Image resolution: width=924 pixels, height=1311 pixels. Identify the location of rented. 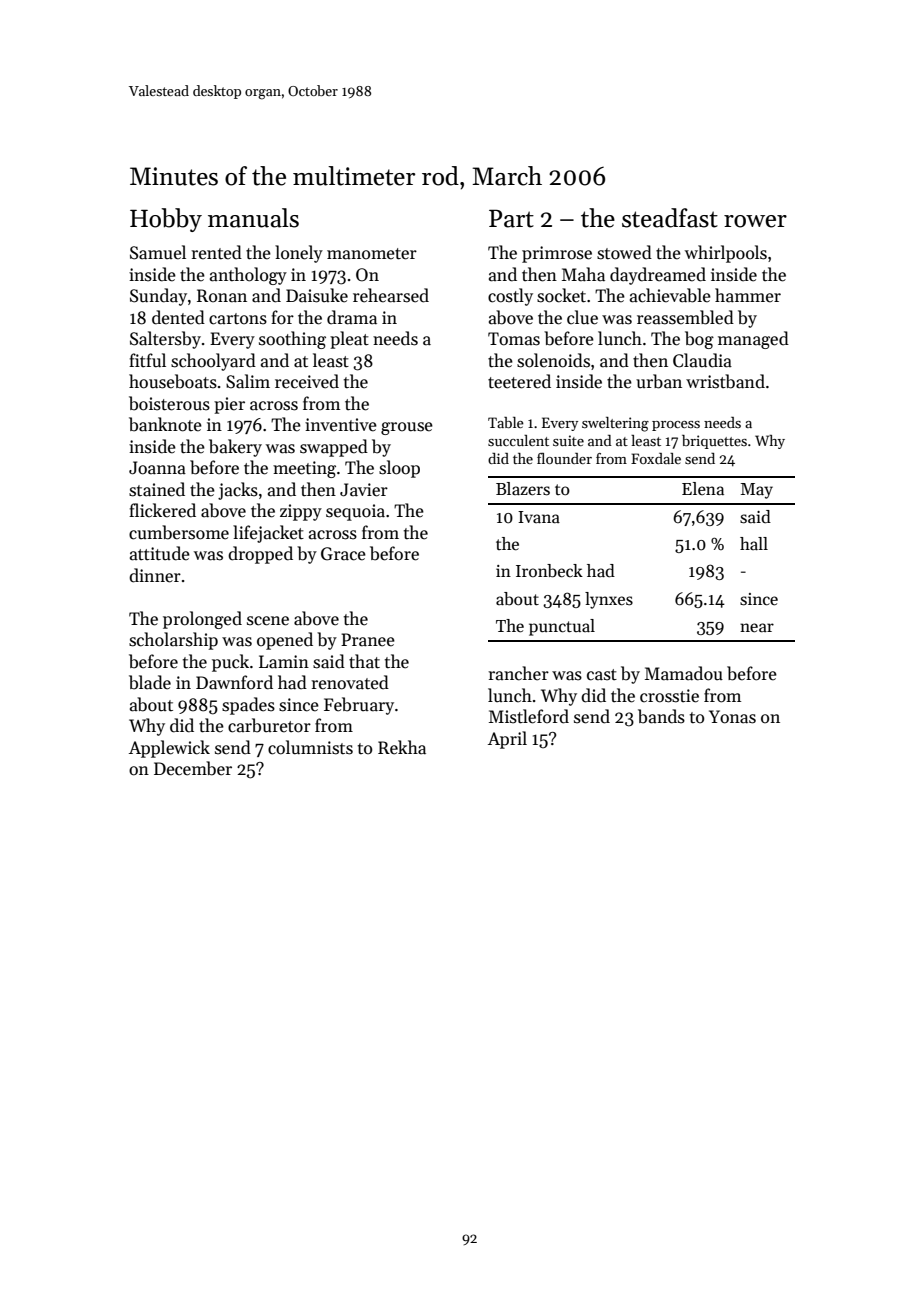
(216, 252).
